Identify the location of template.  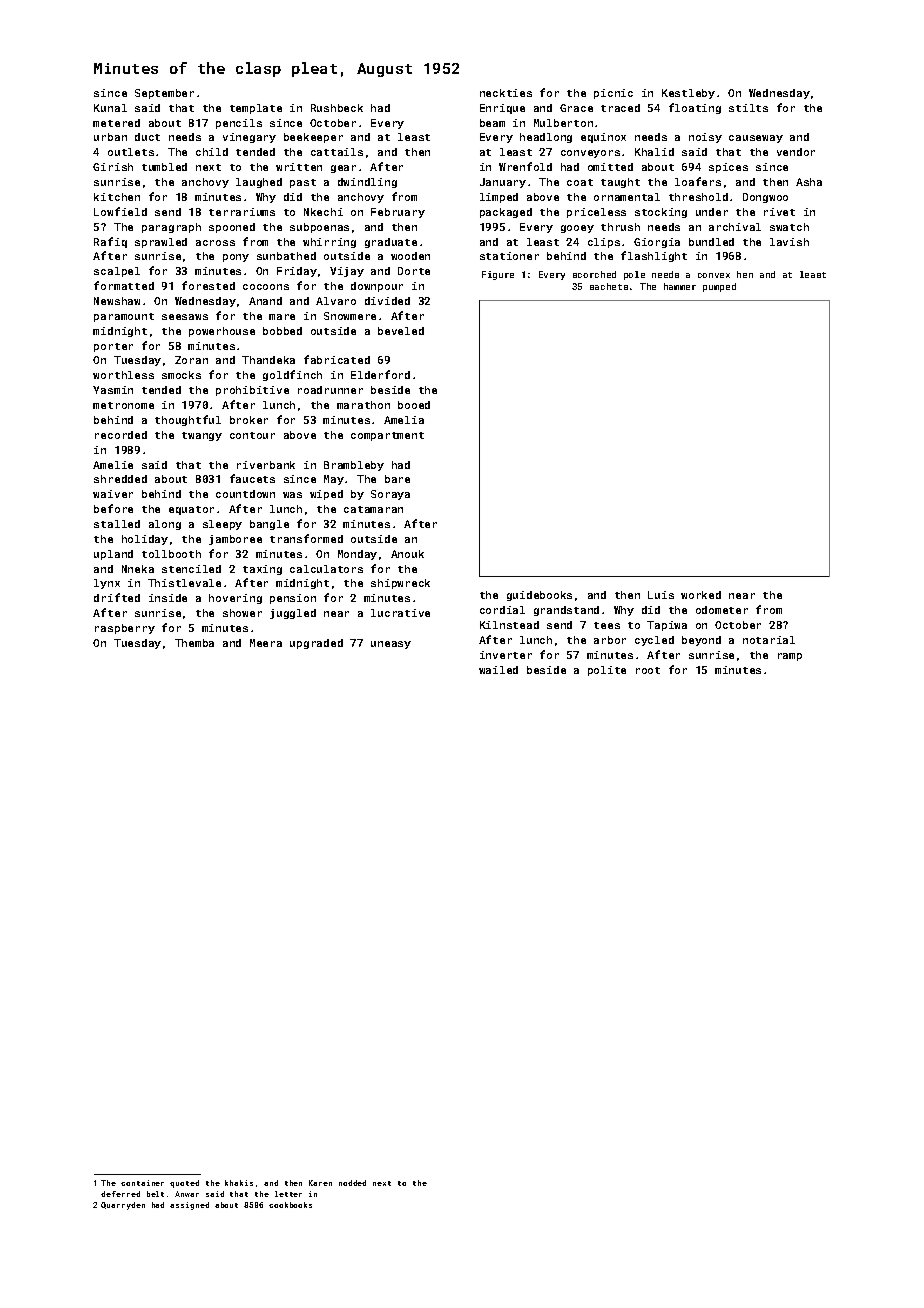
(256, 109).
